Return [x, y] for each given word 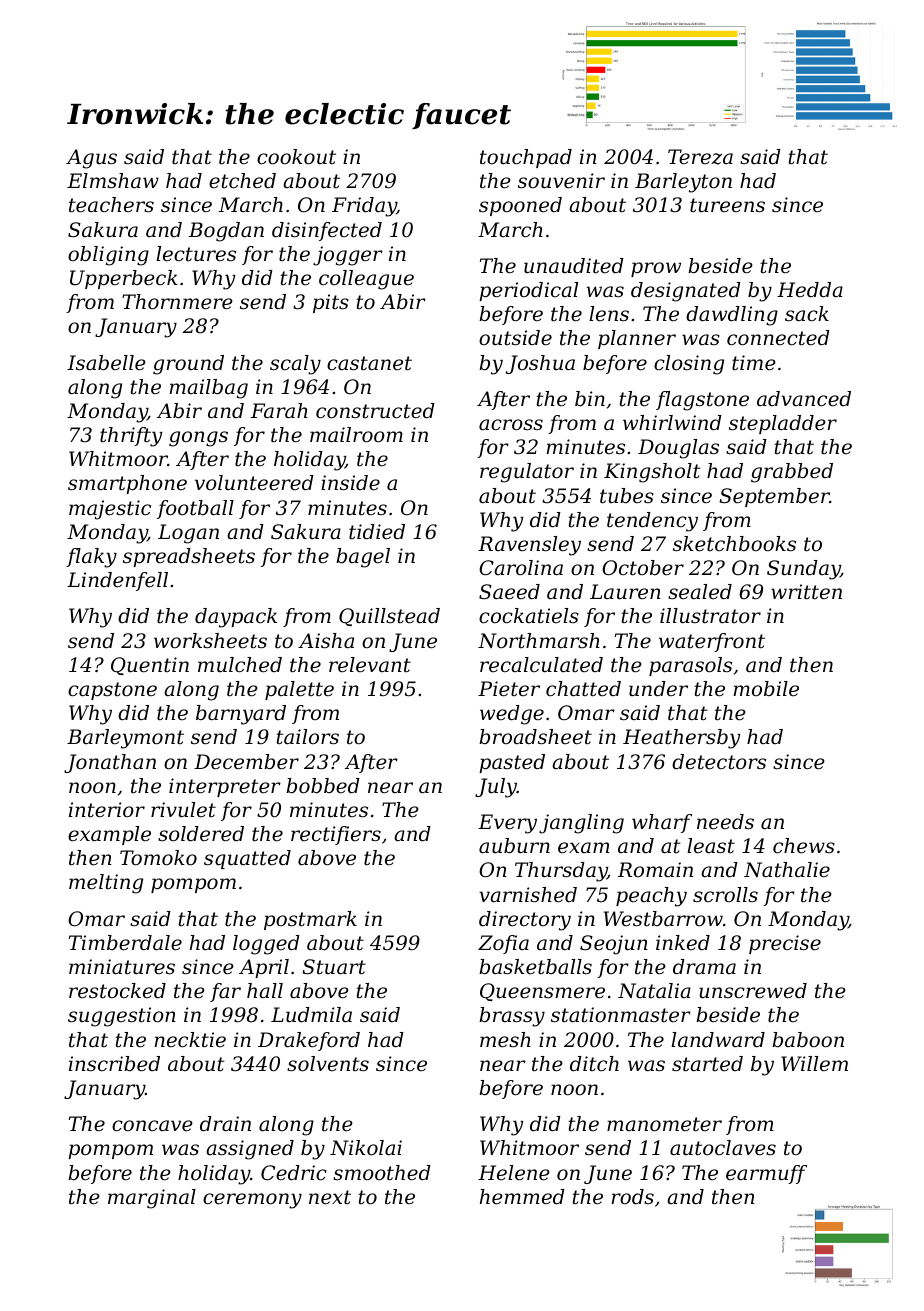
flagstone [702, 401]
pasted [512, 763]
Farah [279, 411]
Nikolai [366, 1148]
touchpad [526, 158]
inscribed [114, 1064]
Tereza [700, 157]
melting [106, 884]
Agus [91, 159]
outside [515, 338]
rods [632, 1197]
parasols [690, 666]
